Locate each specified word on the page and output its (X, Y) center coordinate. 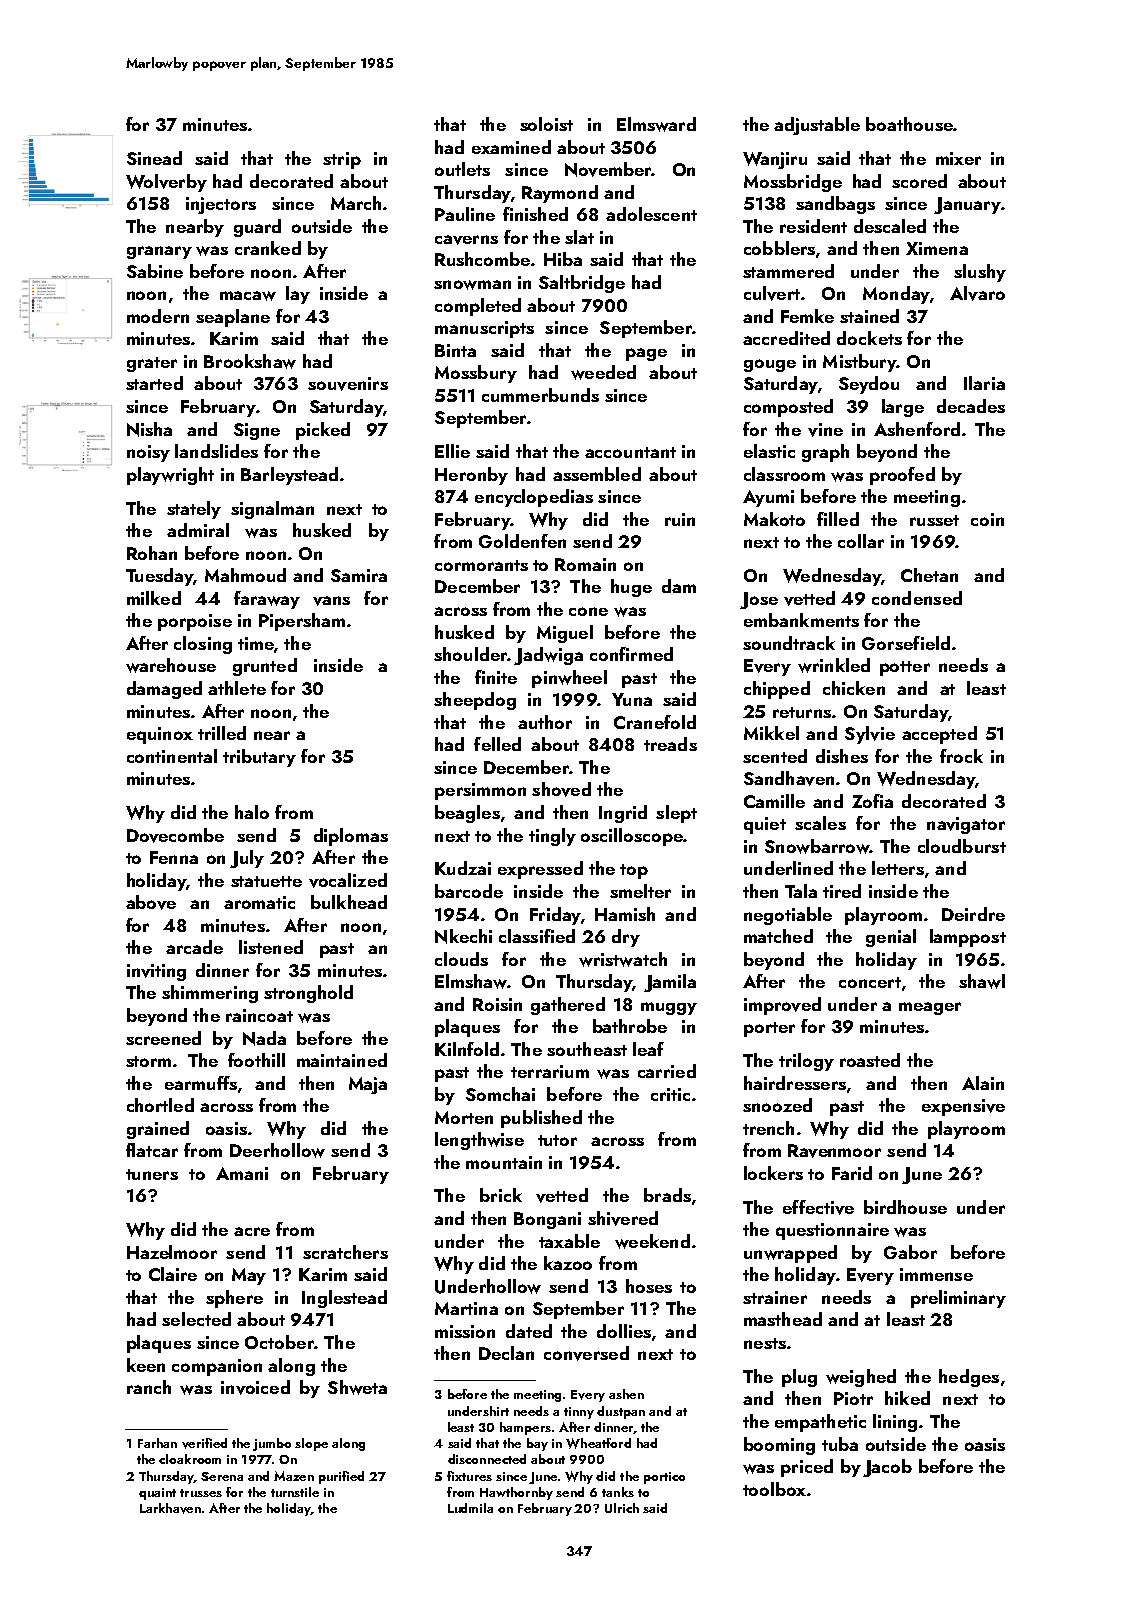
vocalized (348, 880)
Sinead (154, 158)
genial (891, 938)
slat (579, 237)
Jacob (887, 1468)
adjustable (817, 126)
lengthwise (479, 1141)
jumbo (272, 1444)
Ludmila (470, 1508)
